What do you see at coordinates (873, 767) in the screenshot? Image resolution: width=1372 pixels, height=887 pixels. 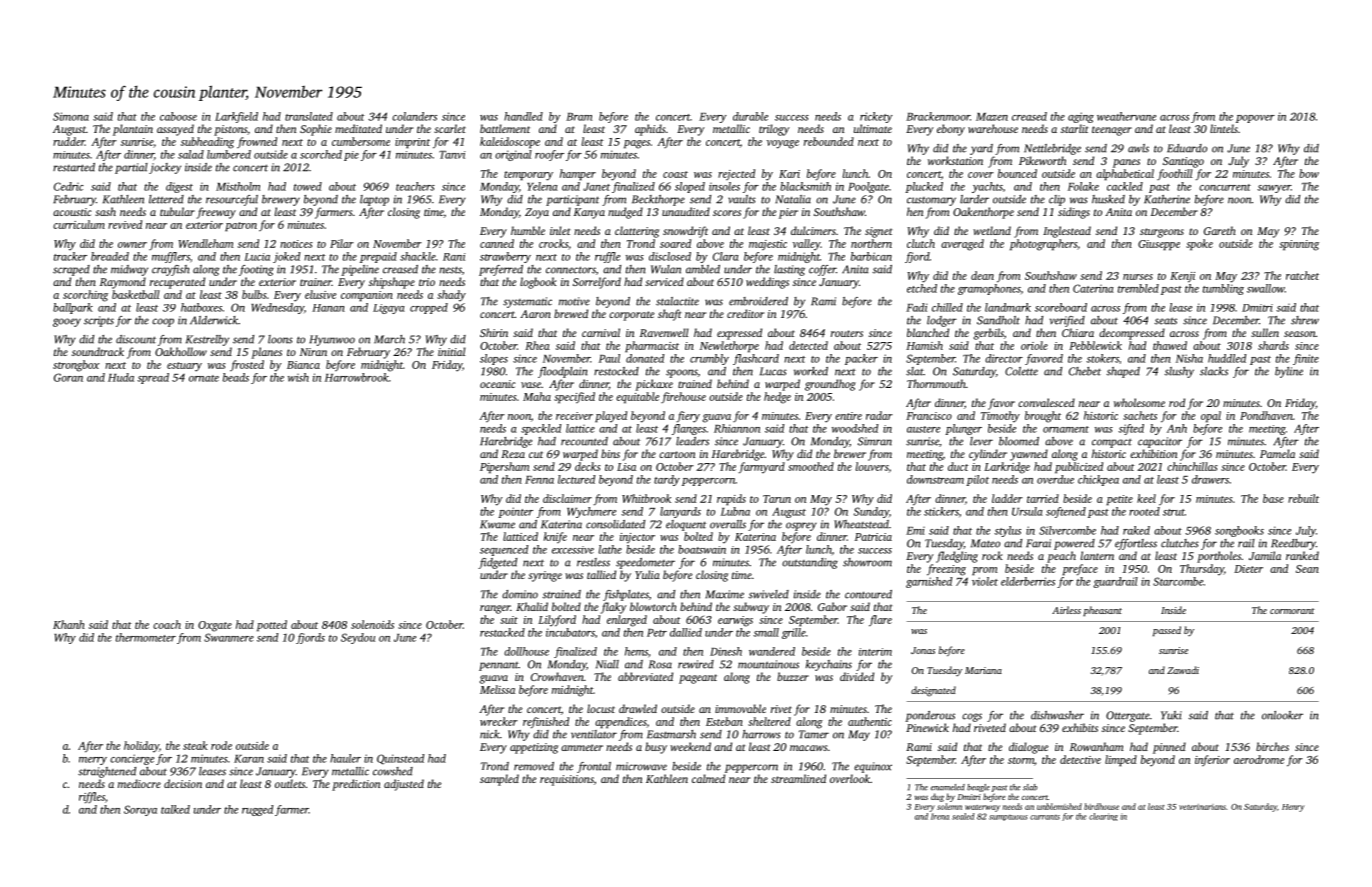 I see `equinox` at bounding box center [873, 767].
